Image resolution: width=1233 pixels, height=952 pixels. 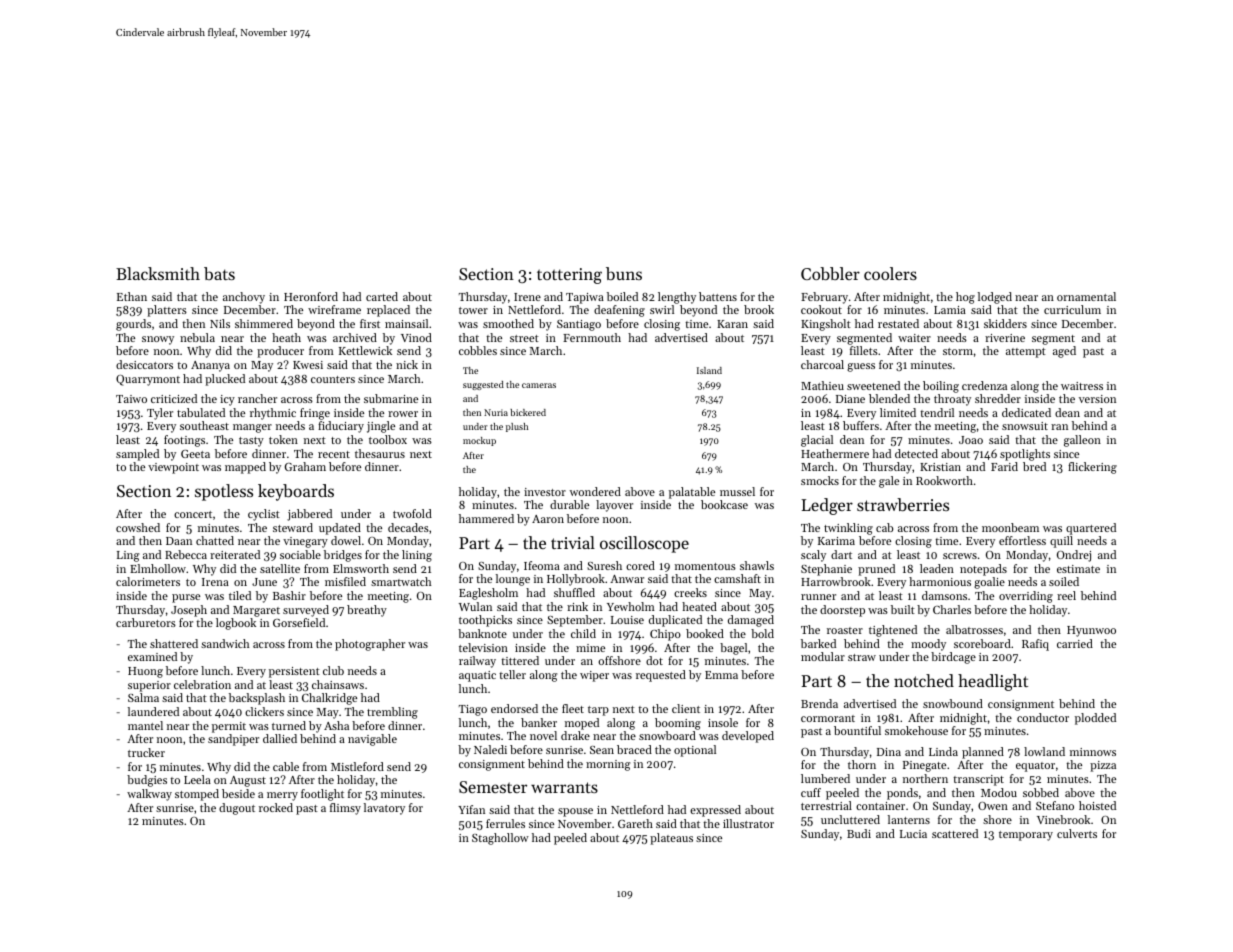 I want to click on Gareth, so click(x=635, y=823).
